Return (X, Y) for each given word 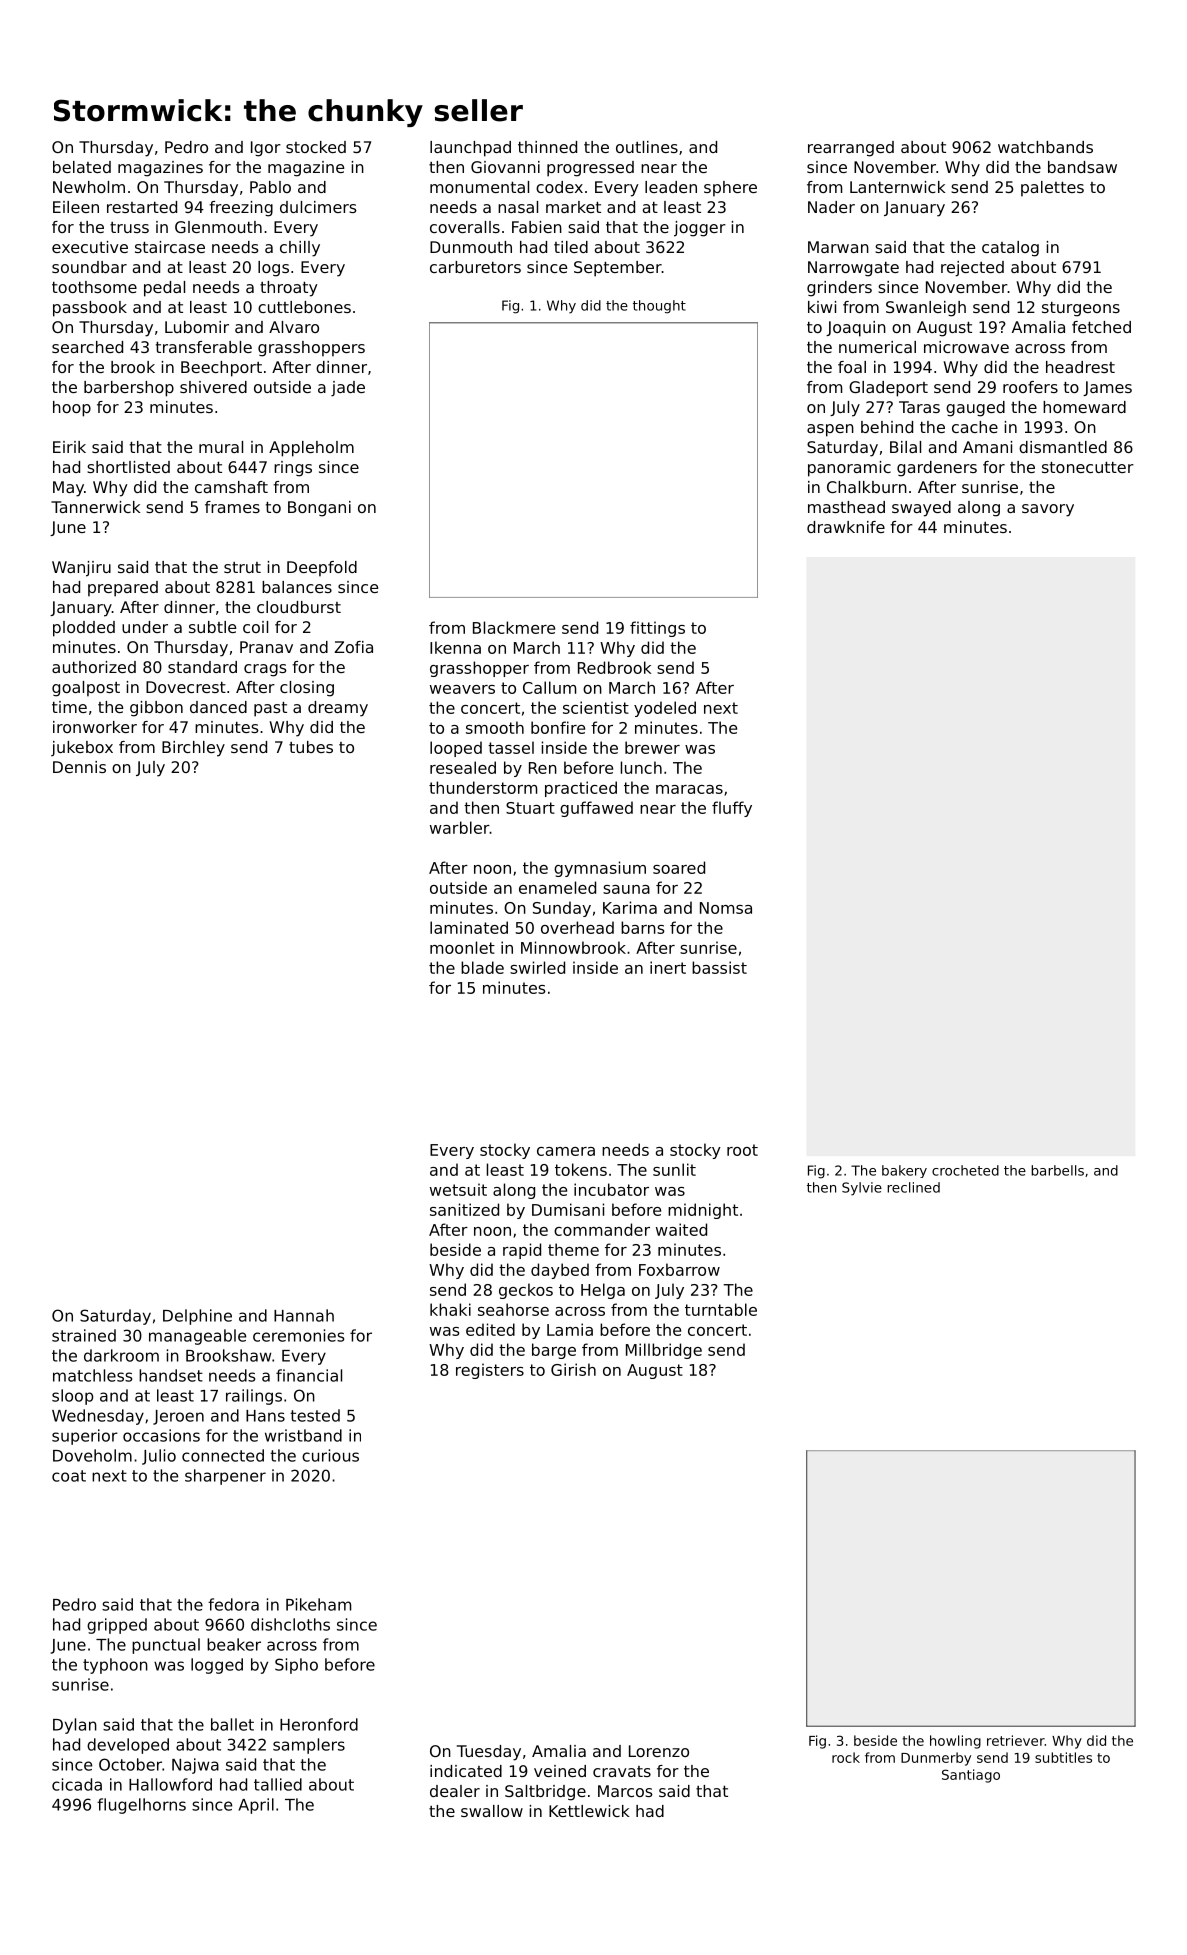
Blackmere (514, 627)
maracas (689, 789)
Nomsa (726, 908)
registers (490, 1371)
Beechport (221, 369)
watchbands (1045, 147)
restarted (142, 207)
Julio (159, 1457)
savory (1048, 510)
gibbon (156, 709)
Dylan (75, 1726)
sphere (730, 189)
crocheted (965, 1170)
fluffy (732, 809)
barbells (1057, 1170)
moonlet (462, 947)
